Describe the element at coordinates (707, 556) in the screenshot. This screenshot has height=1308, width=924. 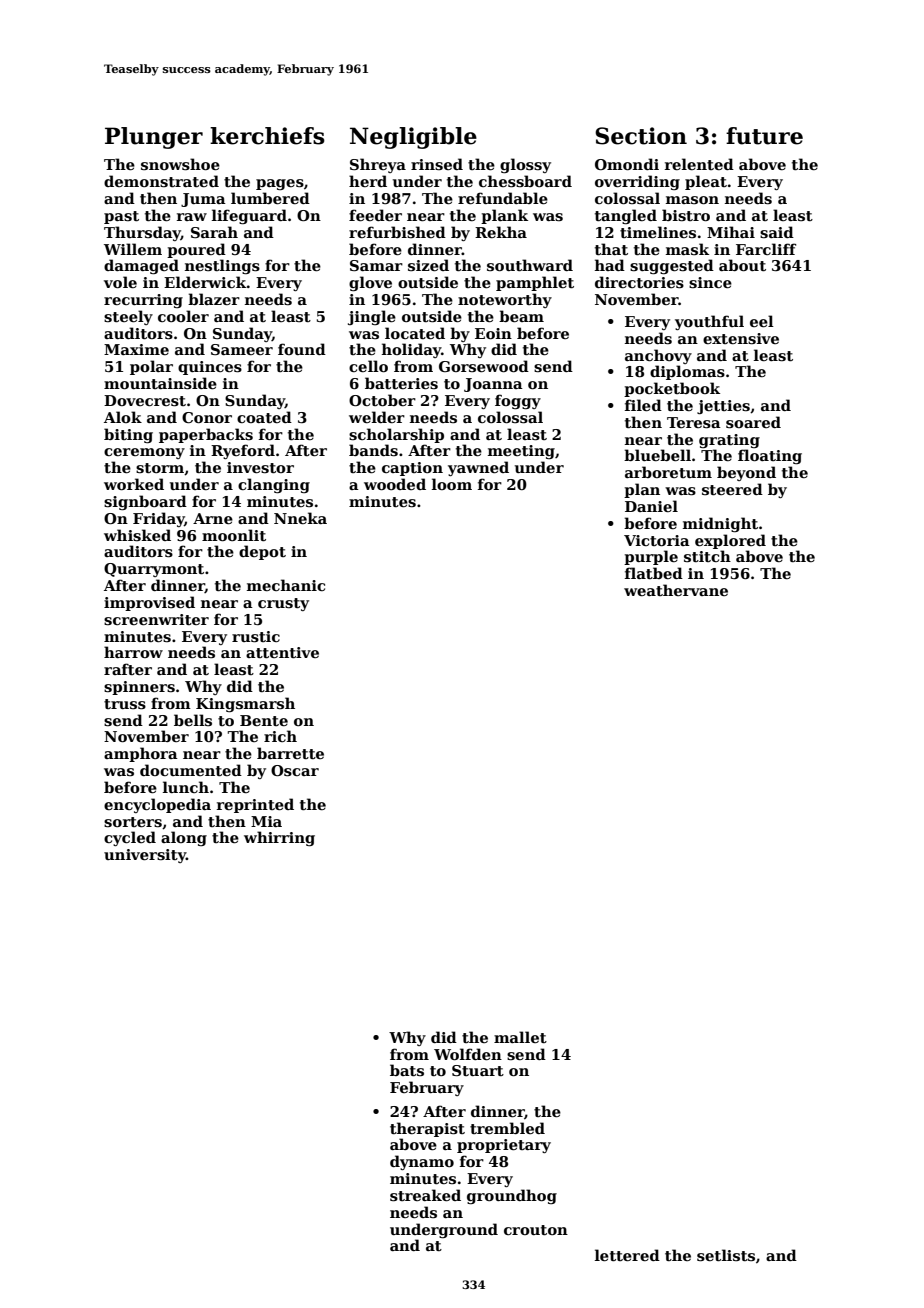
I see `stitch` at that location.
